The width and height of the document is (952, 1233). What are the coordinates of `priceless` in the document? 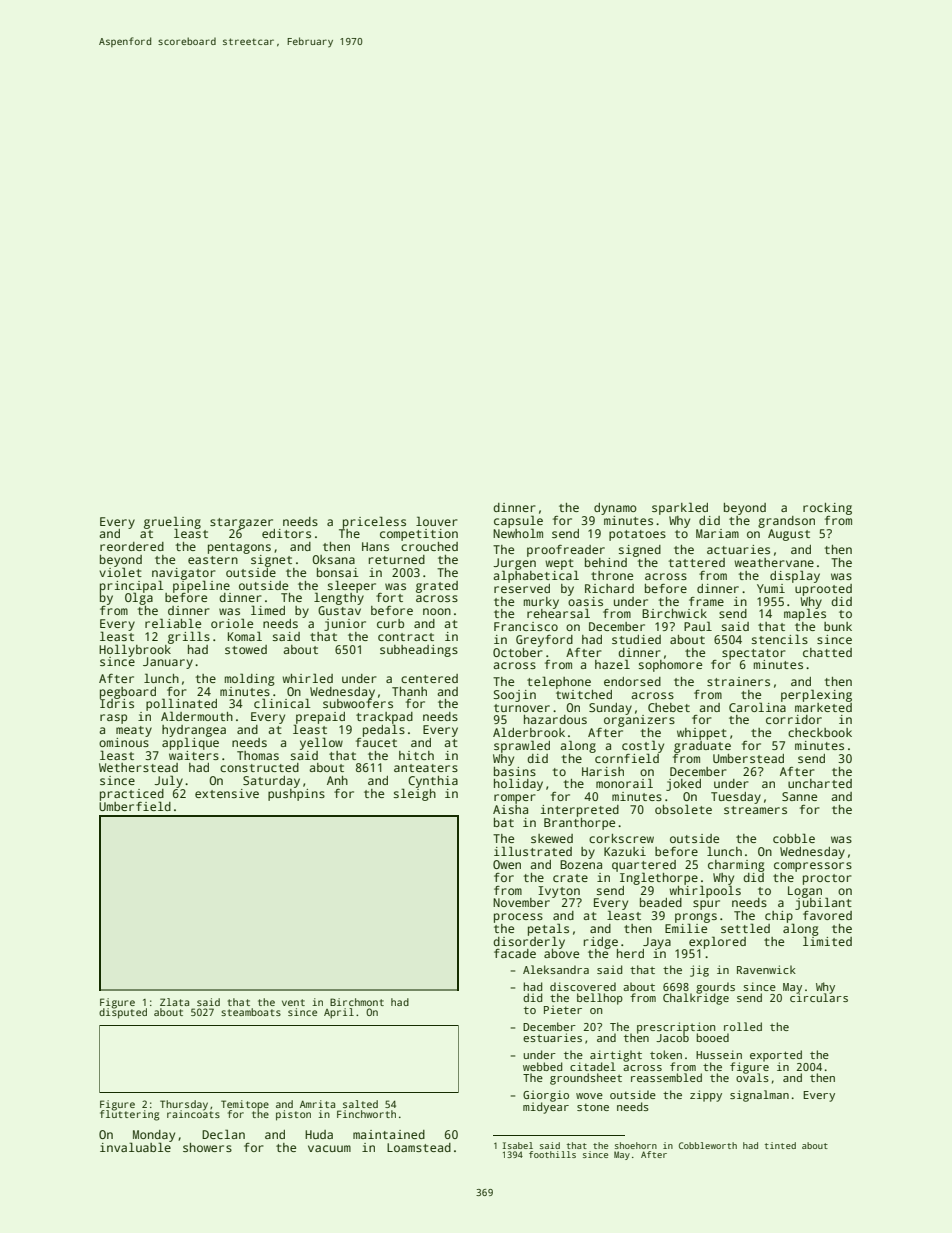 It's located at (374, 522).
